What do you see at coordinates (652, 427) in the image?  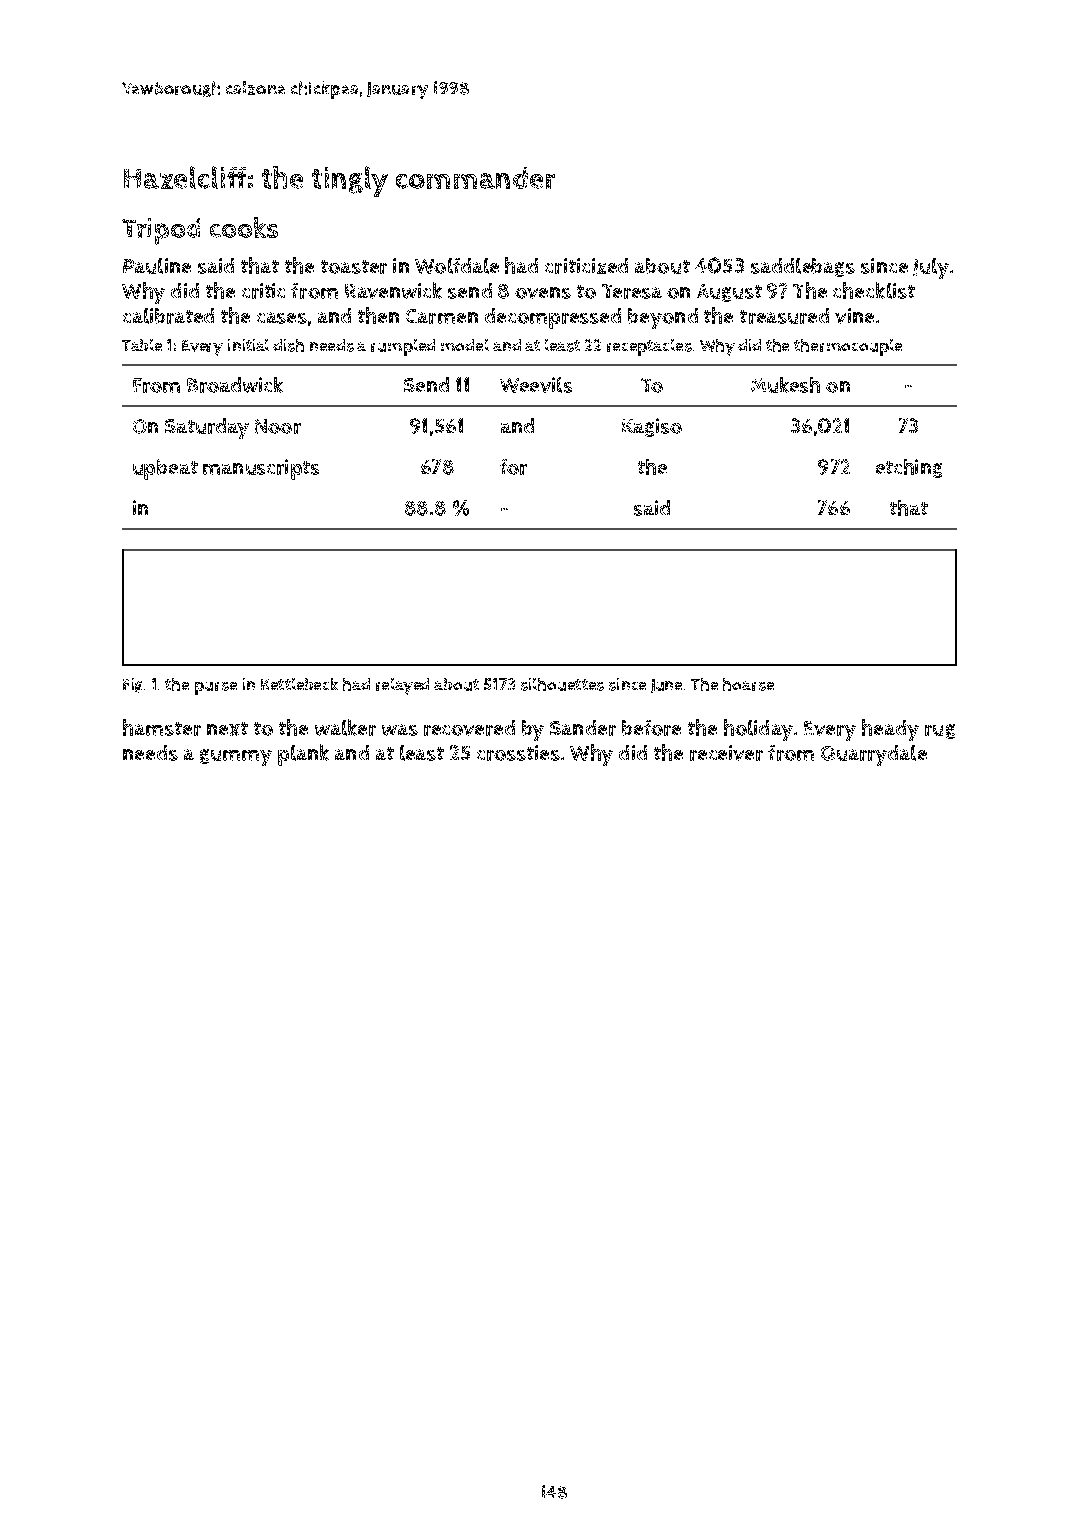 I see `Kagiso` at bounding box center [652, 427].
